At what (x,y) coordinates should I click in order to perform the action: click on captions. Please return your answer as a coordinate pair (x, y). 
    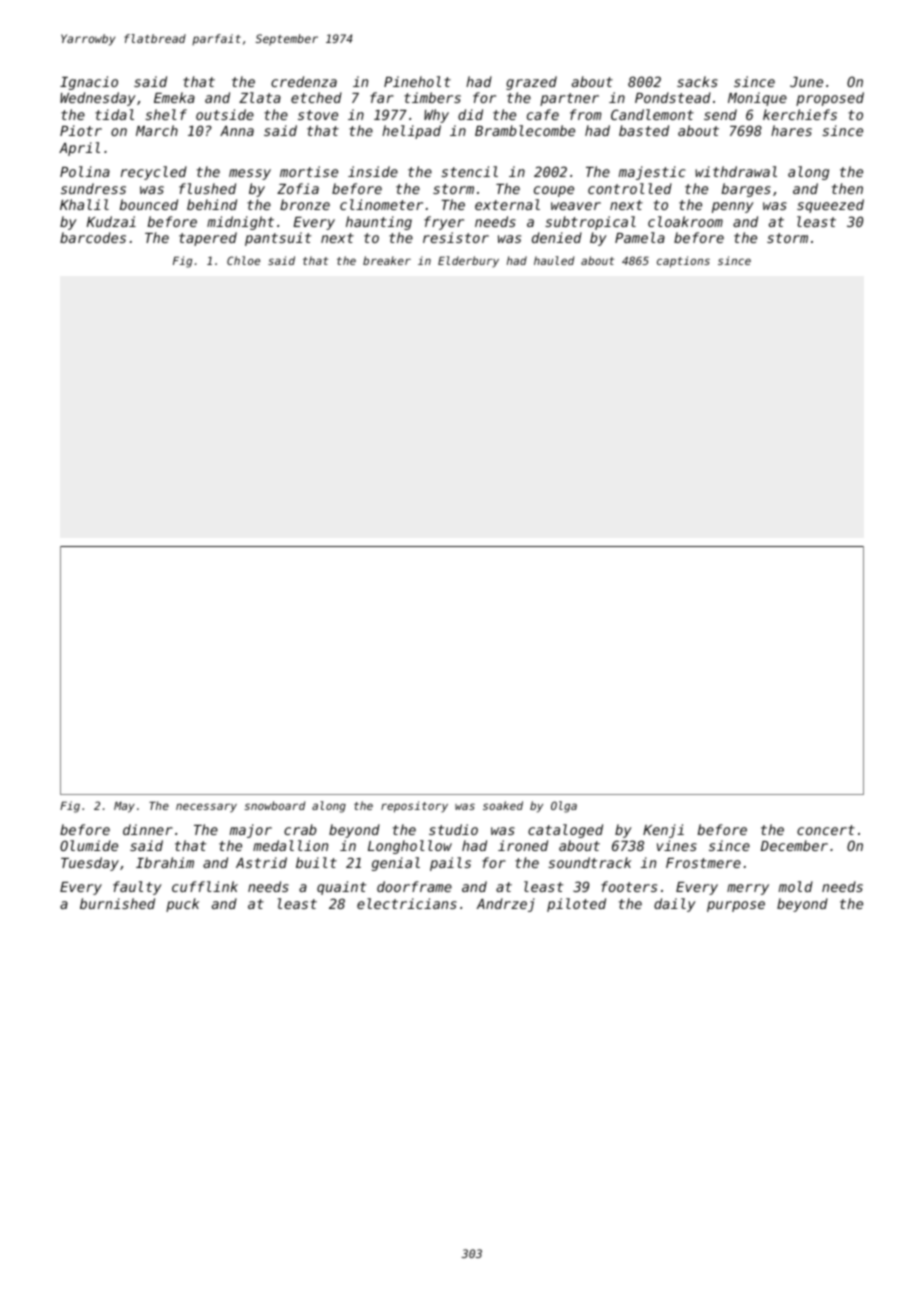
    Looking at the image, I should click on (683, 262).
